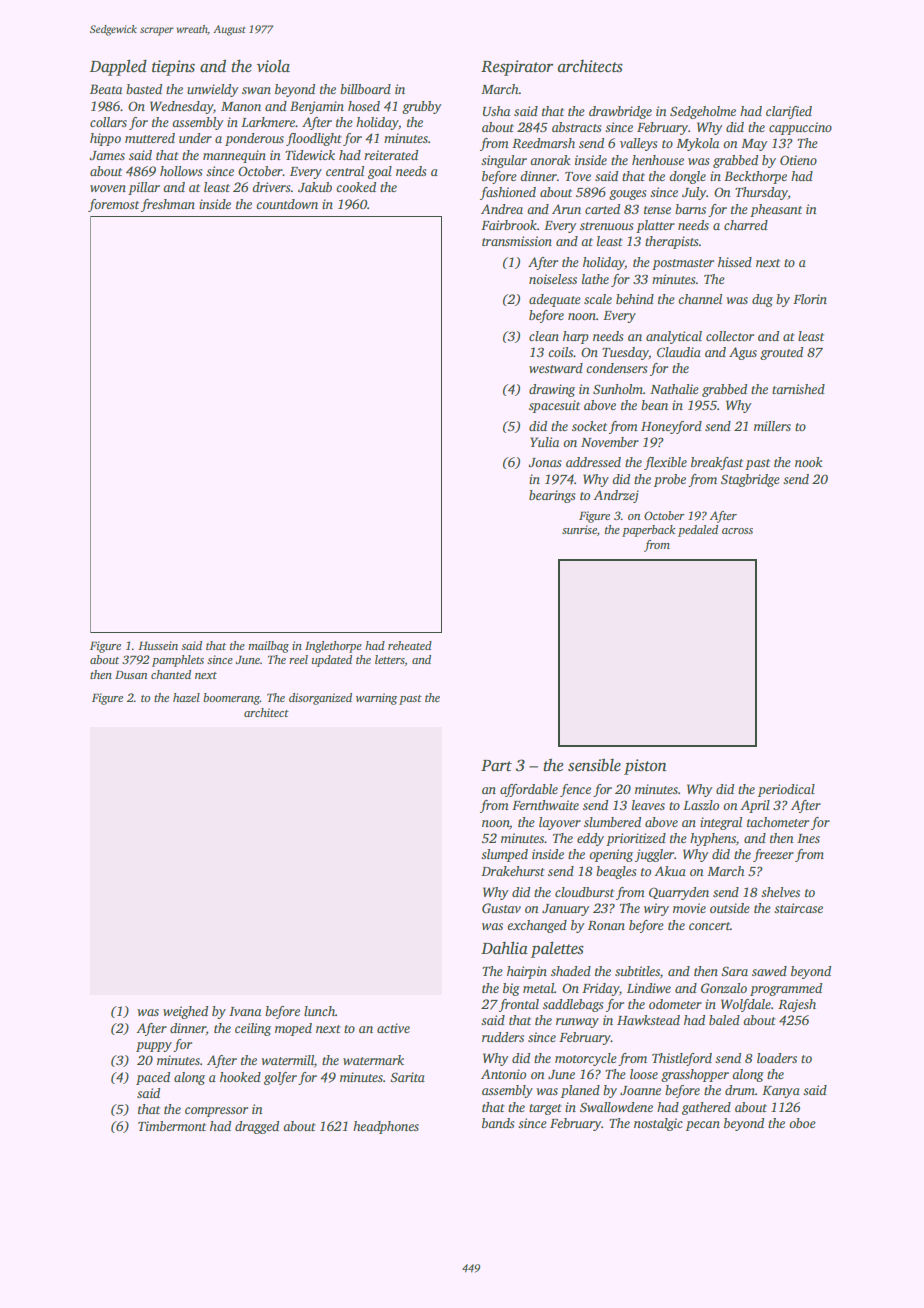 This document has height=1308, width=924. I want to click on hazel, so click(186, 697).
